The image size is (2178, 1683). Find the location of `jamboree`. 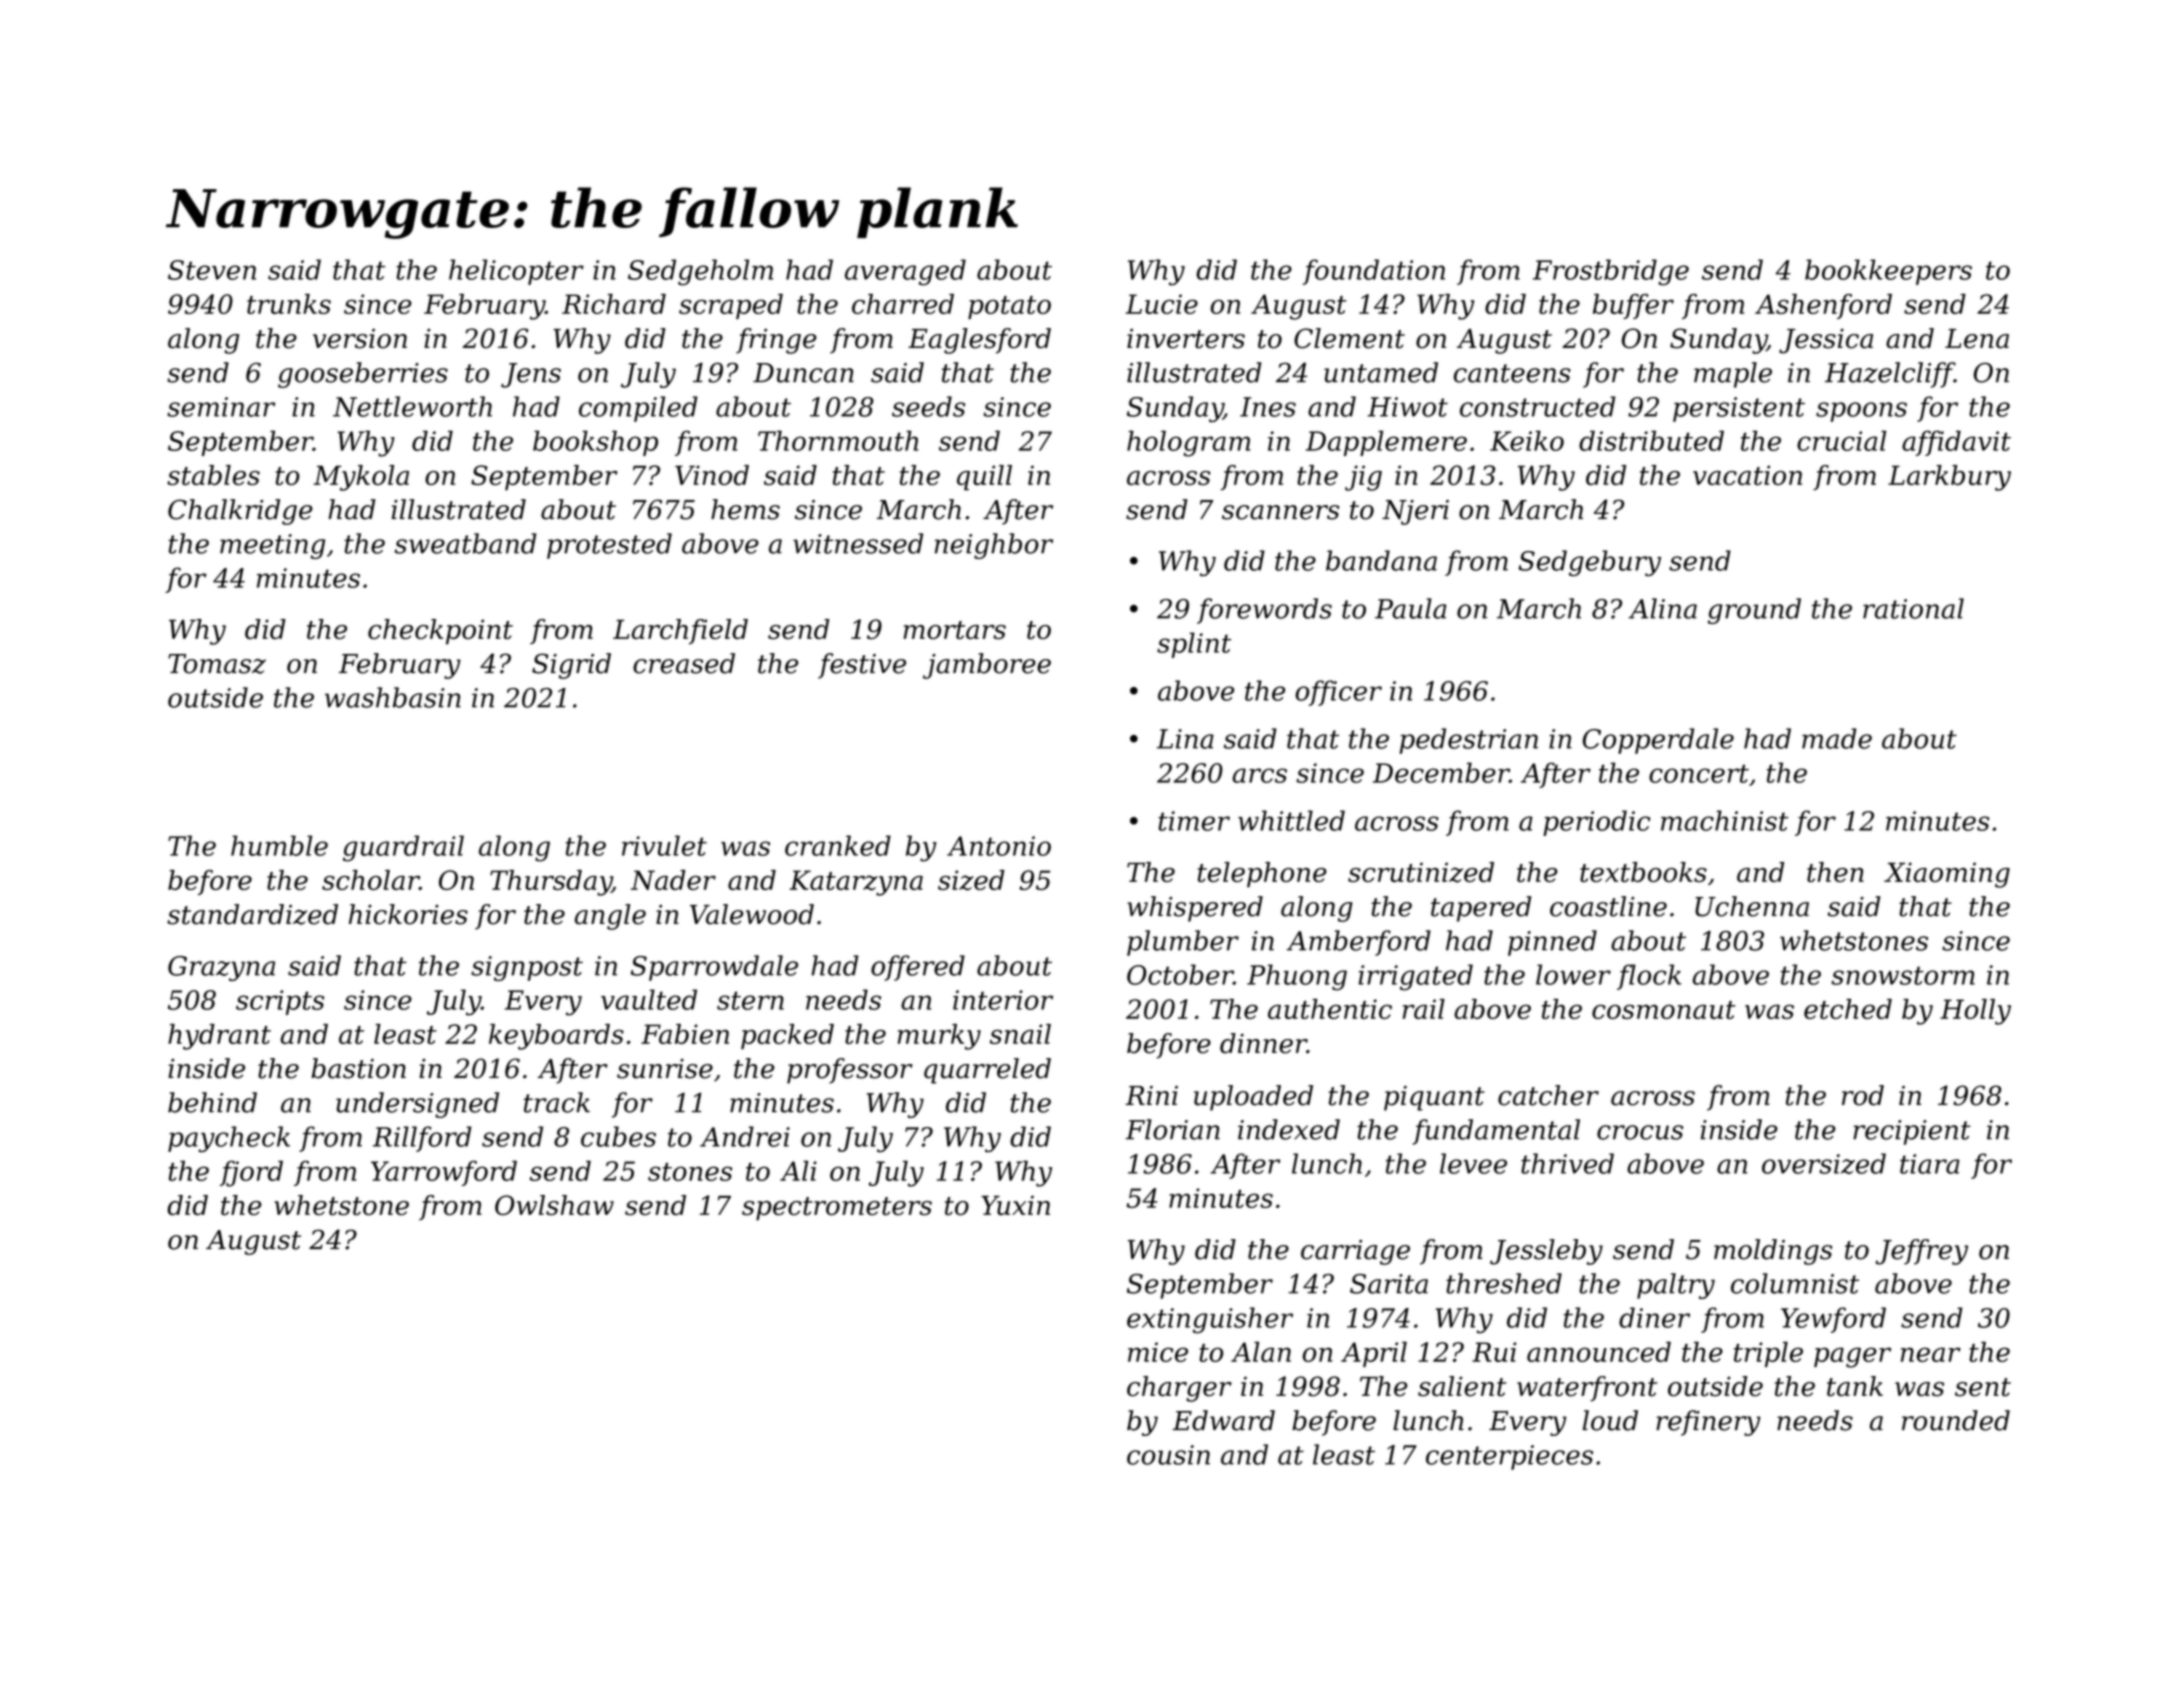

jamboree is located at coordinates (987, 666).
